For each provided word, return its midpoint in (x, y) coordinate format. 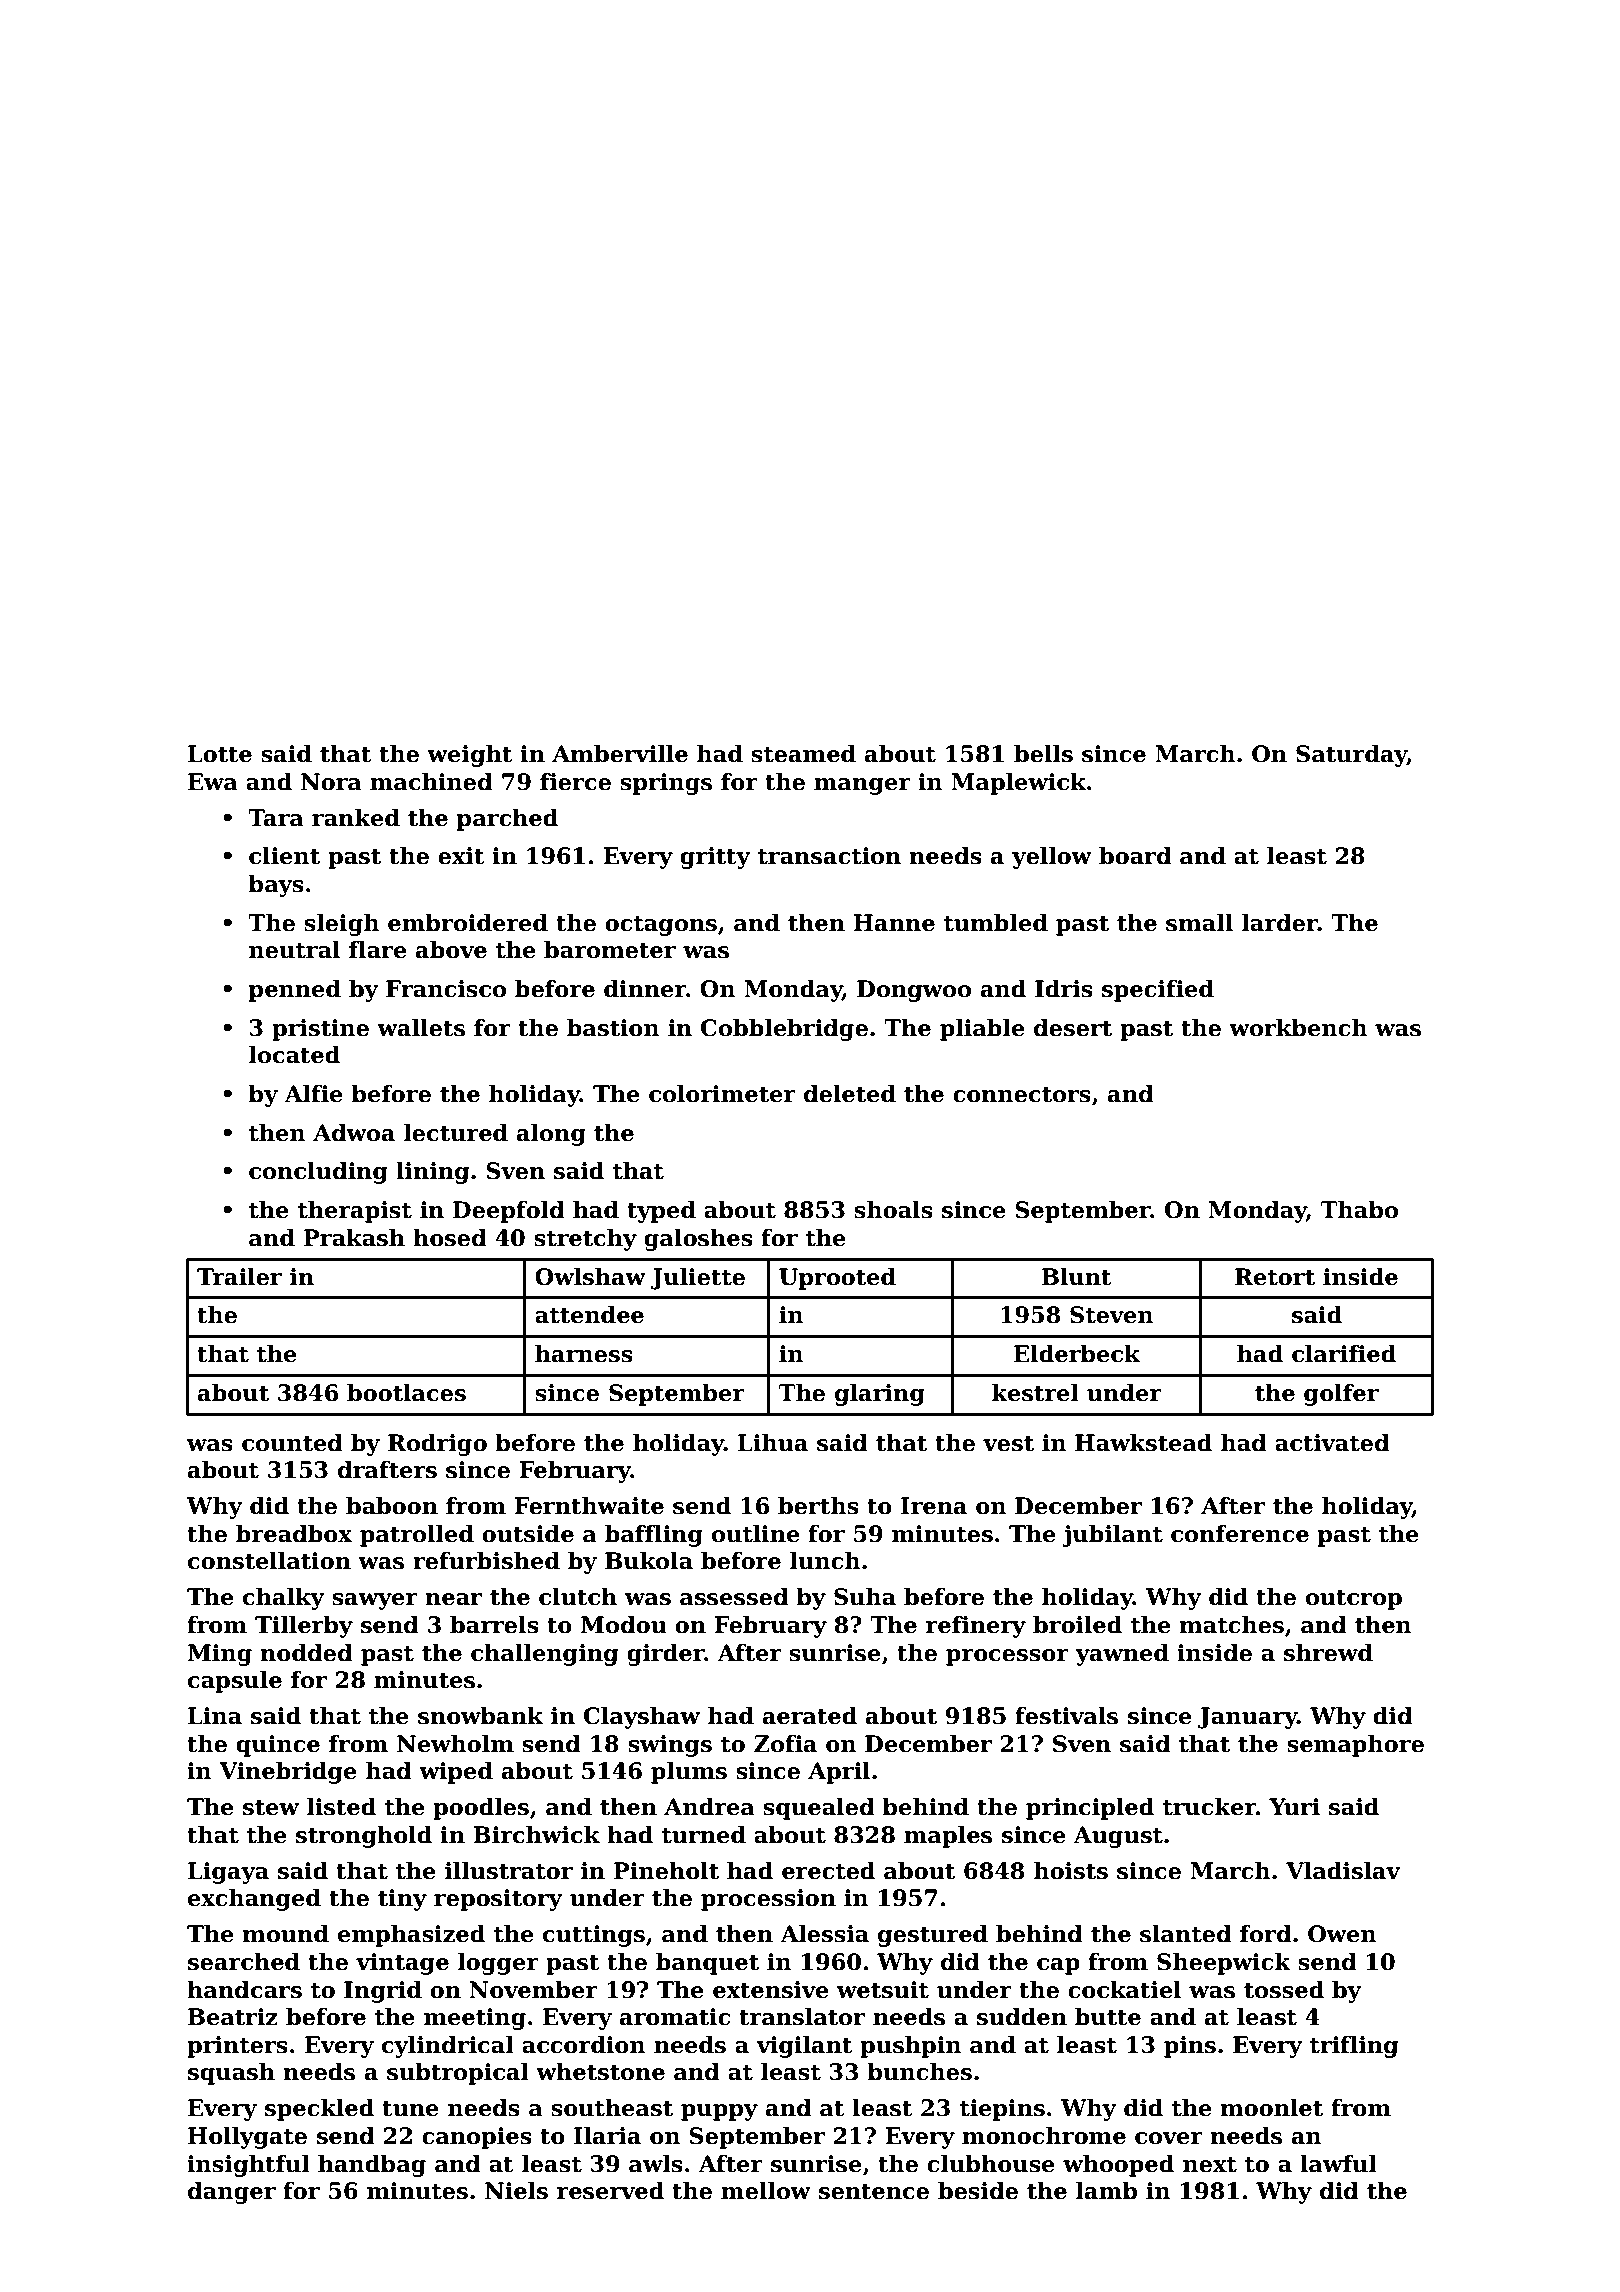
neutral (294, 950)
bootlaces (406, 1393)
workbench (1298, 1028)
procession (768, 1900)
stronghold (364, 1837)
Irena (934, 1506)
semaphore (1355, 1746)
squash (231, 2074)
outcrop (1354, 1600)
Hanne (894, 923)
